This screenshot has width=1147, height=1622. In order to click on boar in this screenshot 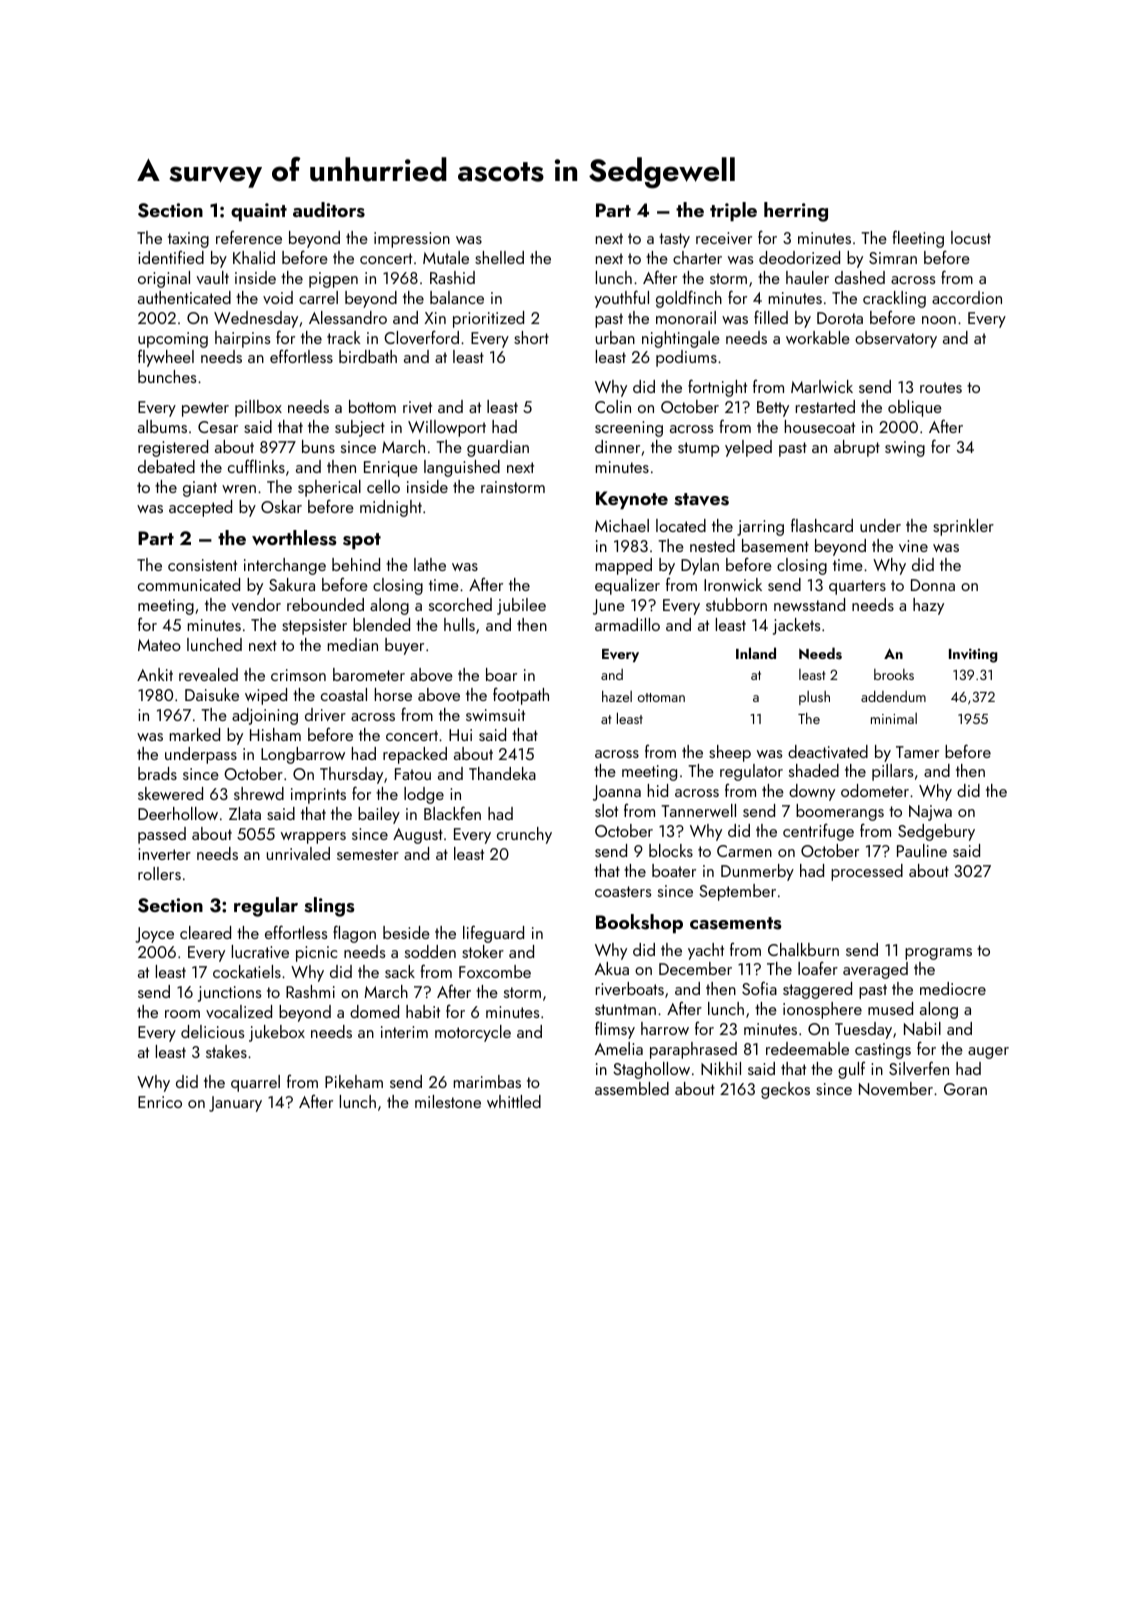, I will do `click(501, 674)`.
